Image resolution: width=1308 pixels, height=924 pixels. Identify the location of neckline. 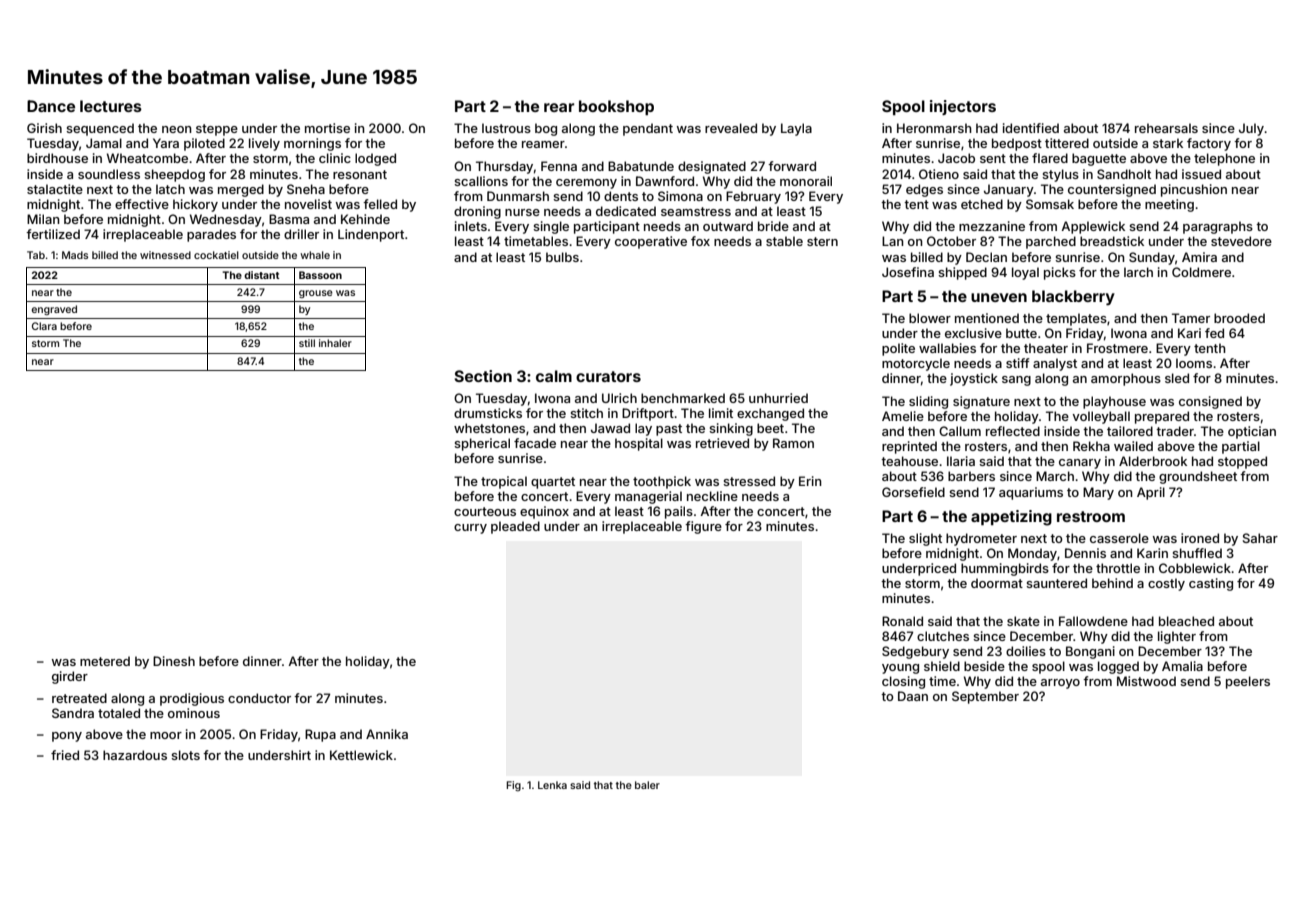
(712, 496).
